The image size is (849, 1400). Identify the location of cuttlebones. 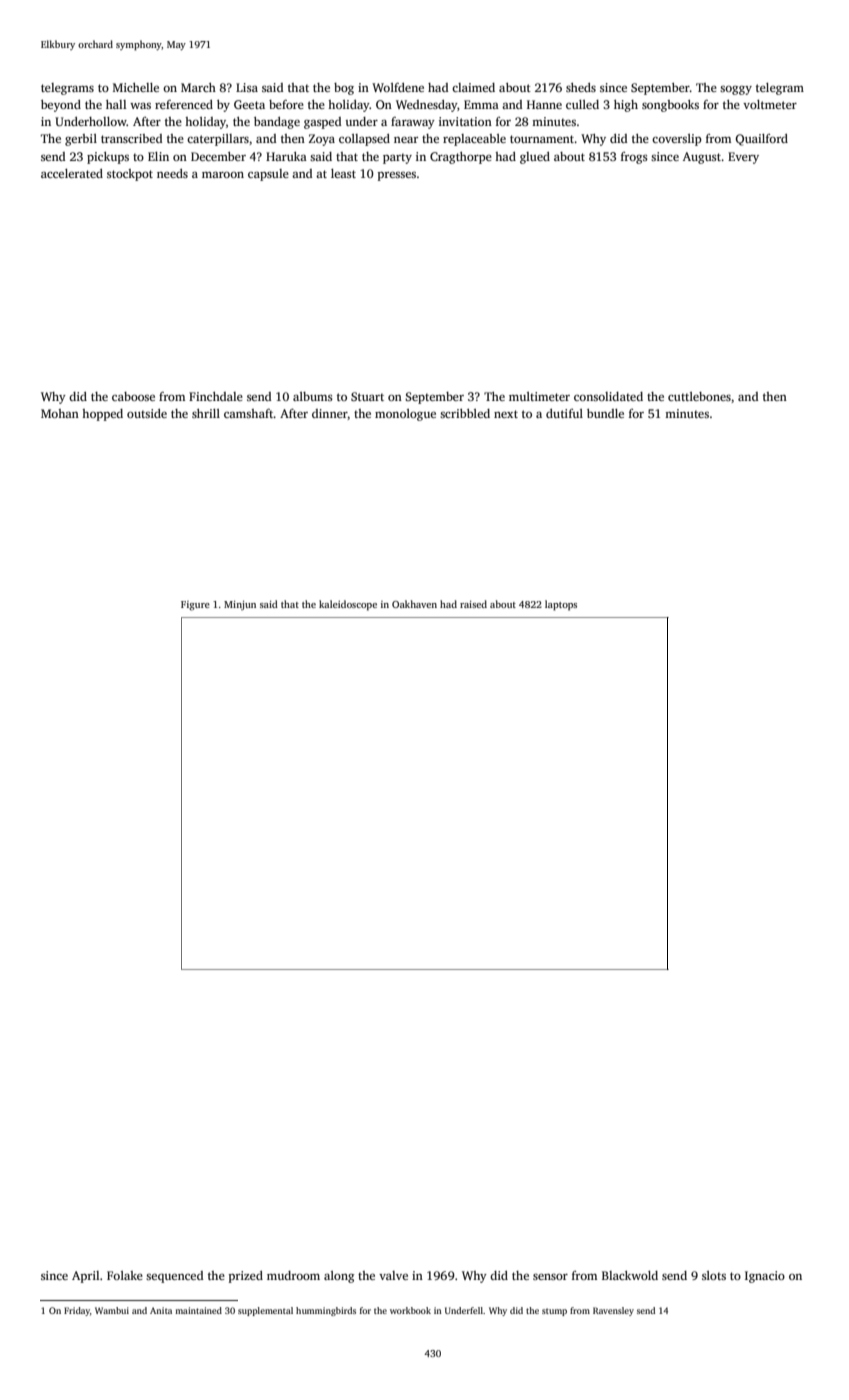
(699, 396).
